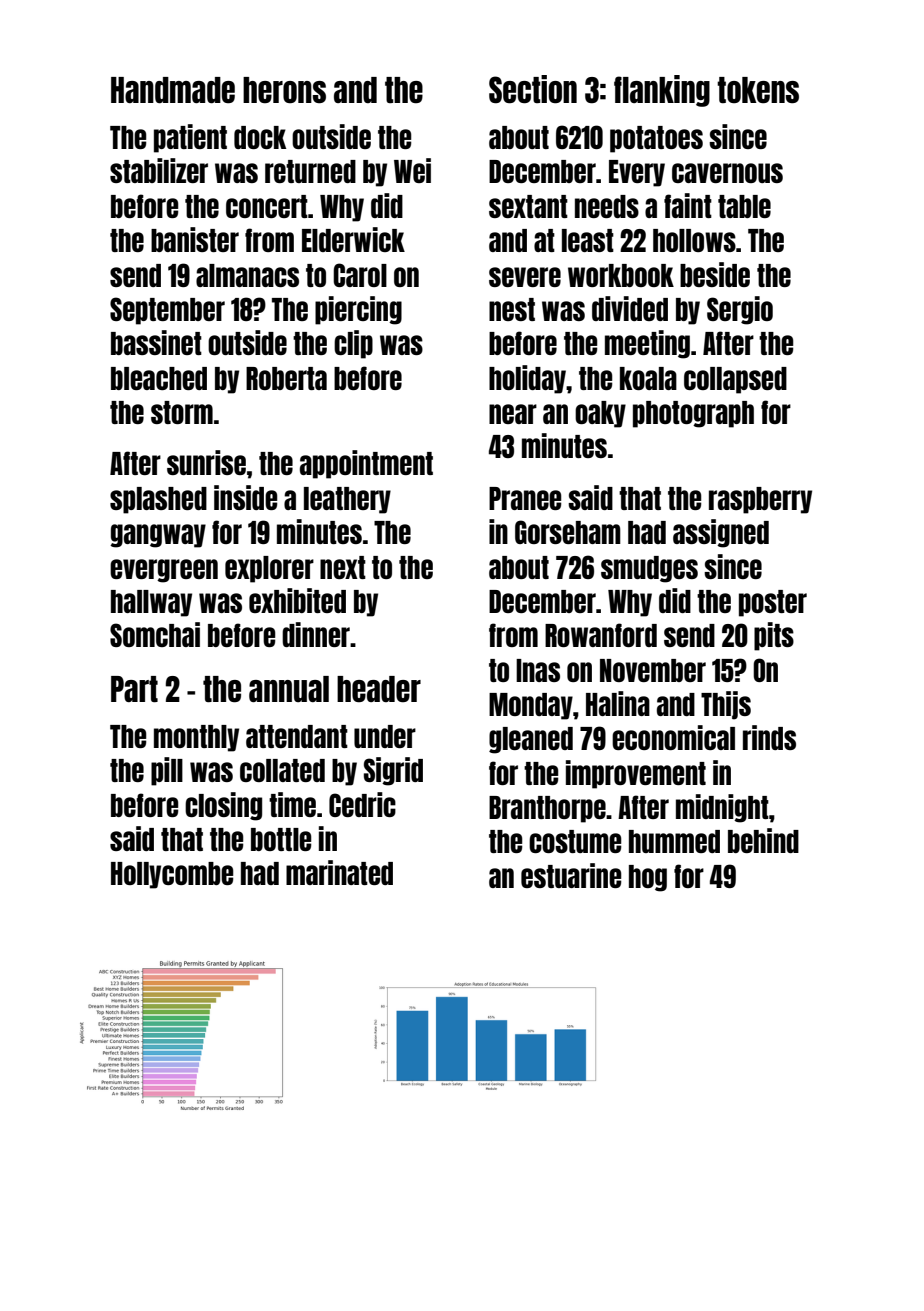 This document has height=1311, width=924. I want to click on stabilizer, so click(159, 170).
